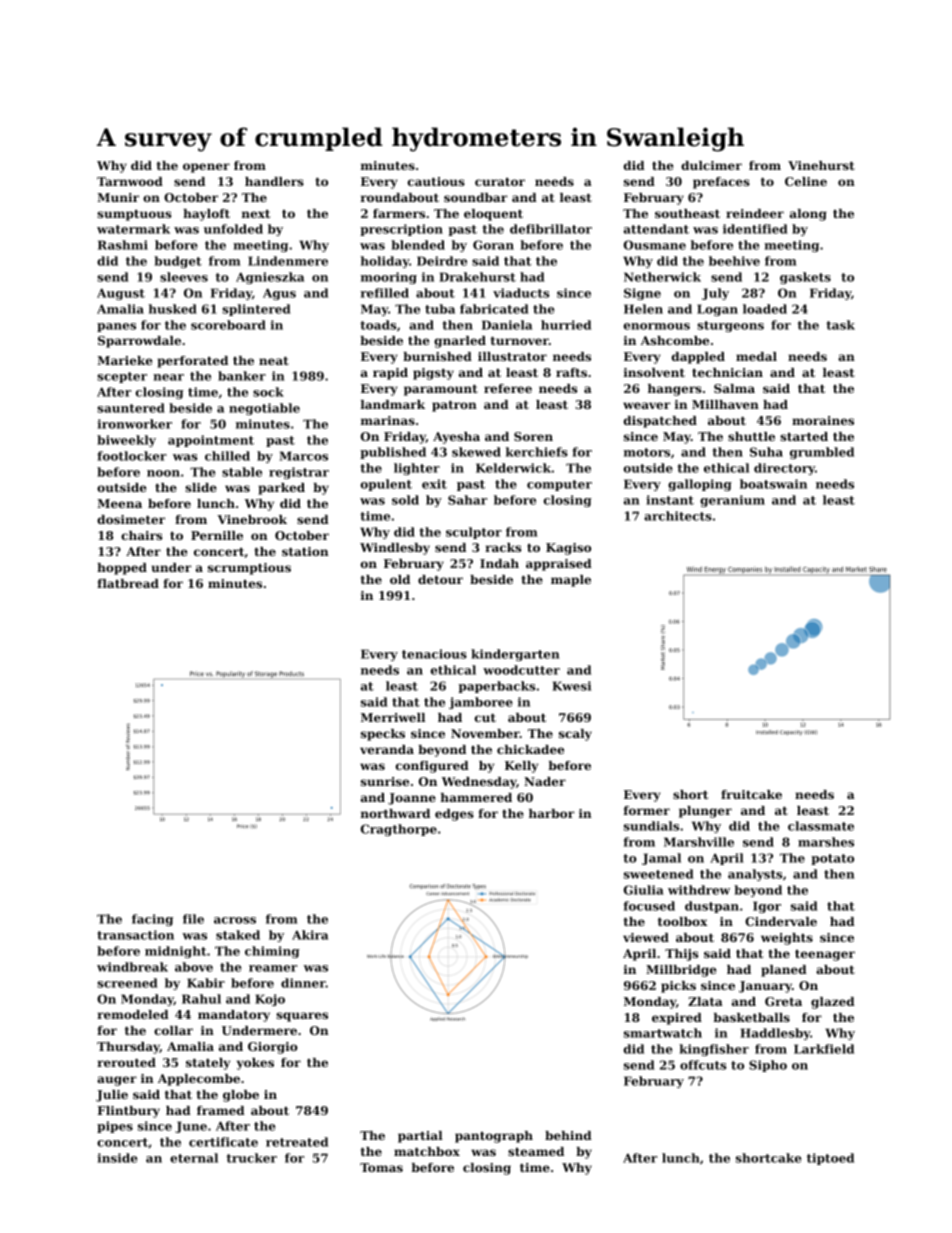  Describe the element at coordinates (732, 501) in the screenshot. I see `geranium` at that location.
